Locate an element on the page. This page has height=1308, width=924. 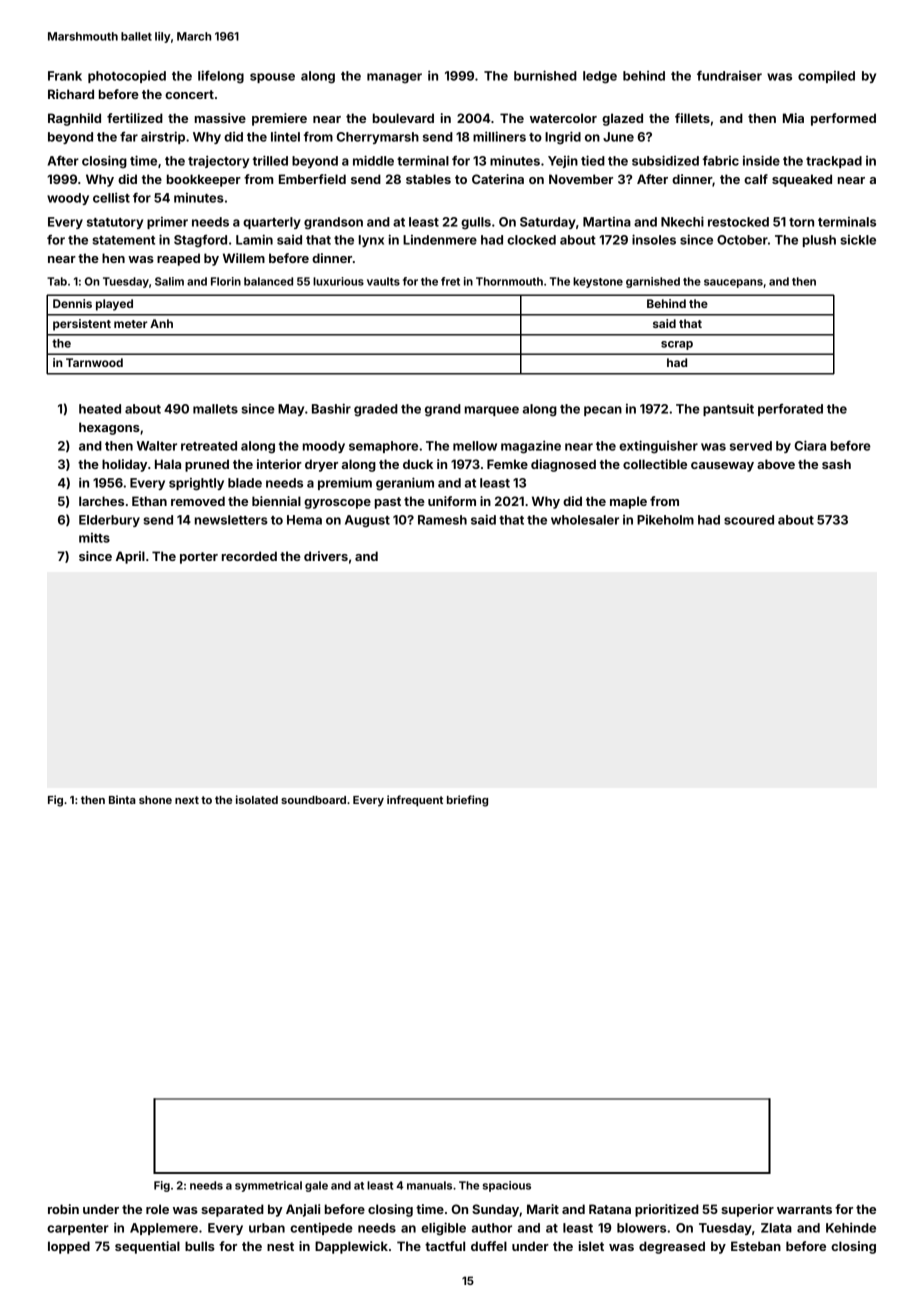
bulls is located at coordinates (200, 1246).
